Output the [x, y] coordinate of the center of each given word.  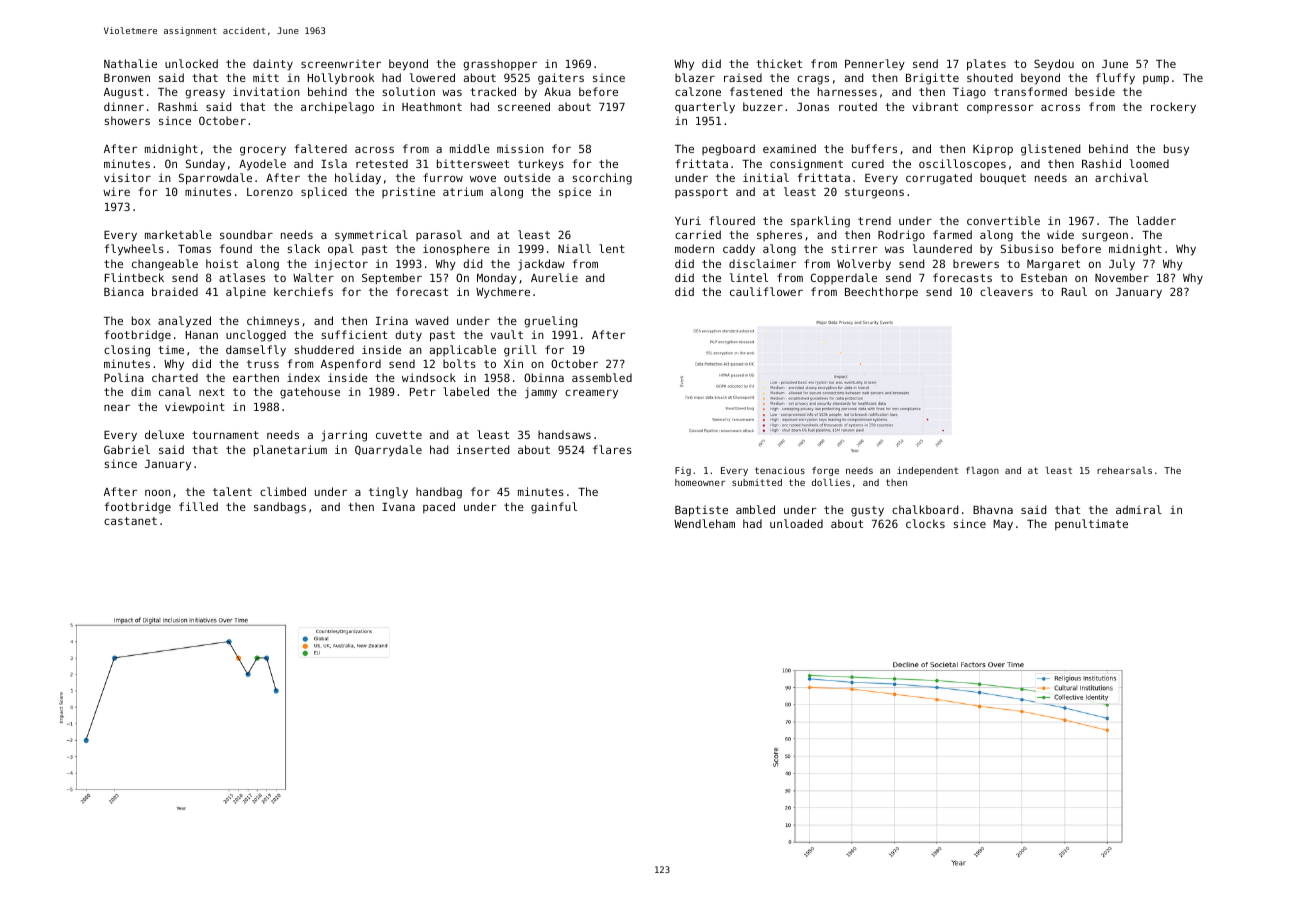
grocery [263, 151]
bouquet [1003, 179]
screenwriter [341, 63]
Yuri [688, 220]
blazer [695, 77]
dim [141, 391]
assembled [602, 377]
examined [789, 148]
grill [520, 351]
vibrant [935, 106]
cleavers [1006, 291]
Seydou [1054, 64]
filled [198, 506]
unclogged [256, 336]
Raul [1074, 291]
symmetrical [371, 236]
